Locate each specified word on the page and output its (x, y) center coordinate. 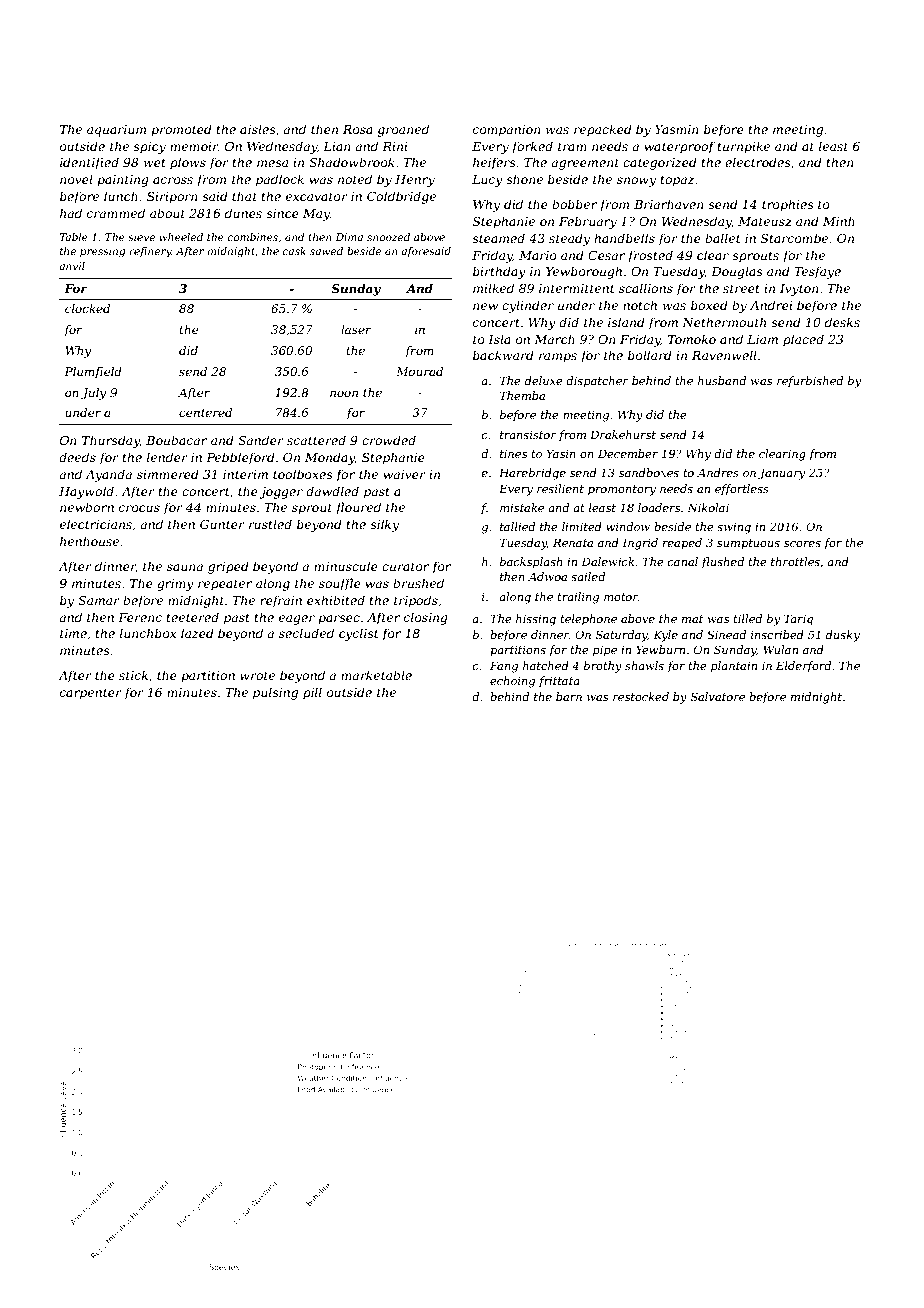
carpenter (91, 694)
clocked (87, 308)
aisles (258, 129)
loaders (659, 507)
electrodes (758, 162)
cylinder (528, 306)
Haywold (86, 492)
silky (384, 525)
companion (507, 131)
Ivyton (799, 290)
